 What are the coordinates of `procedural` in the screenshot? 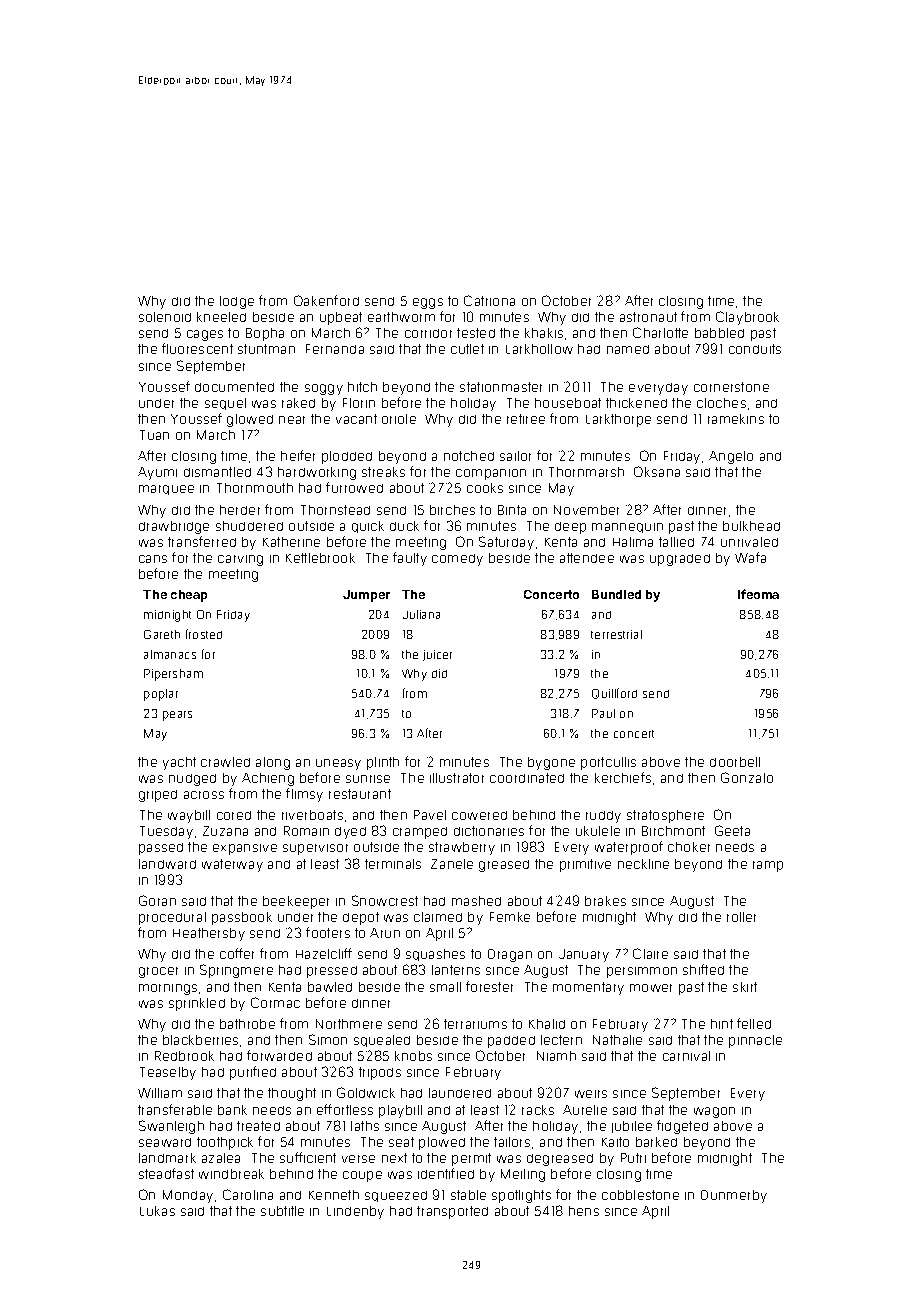 It's located at (172, 918).
